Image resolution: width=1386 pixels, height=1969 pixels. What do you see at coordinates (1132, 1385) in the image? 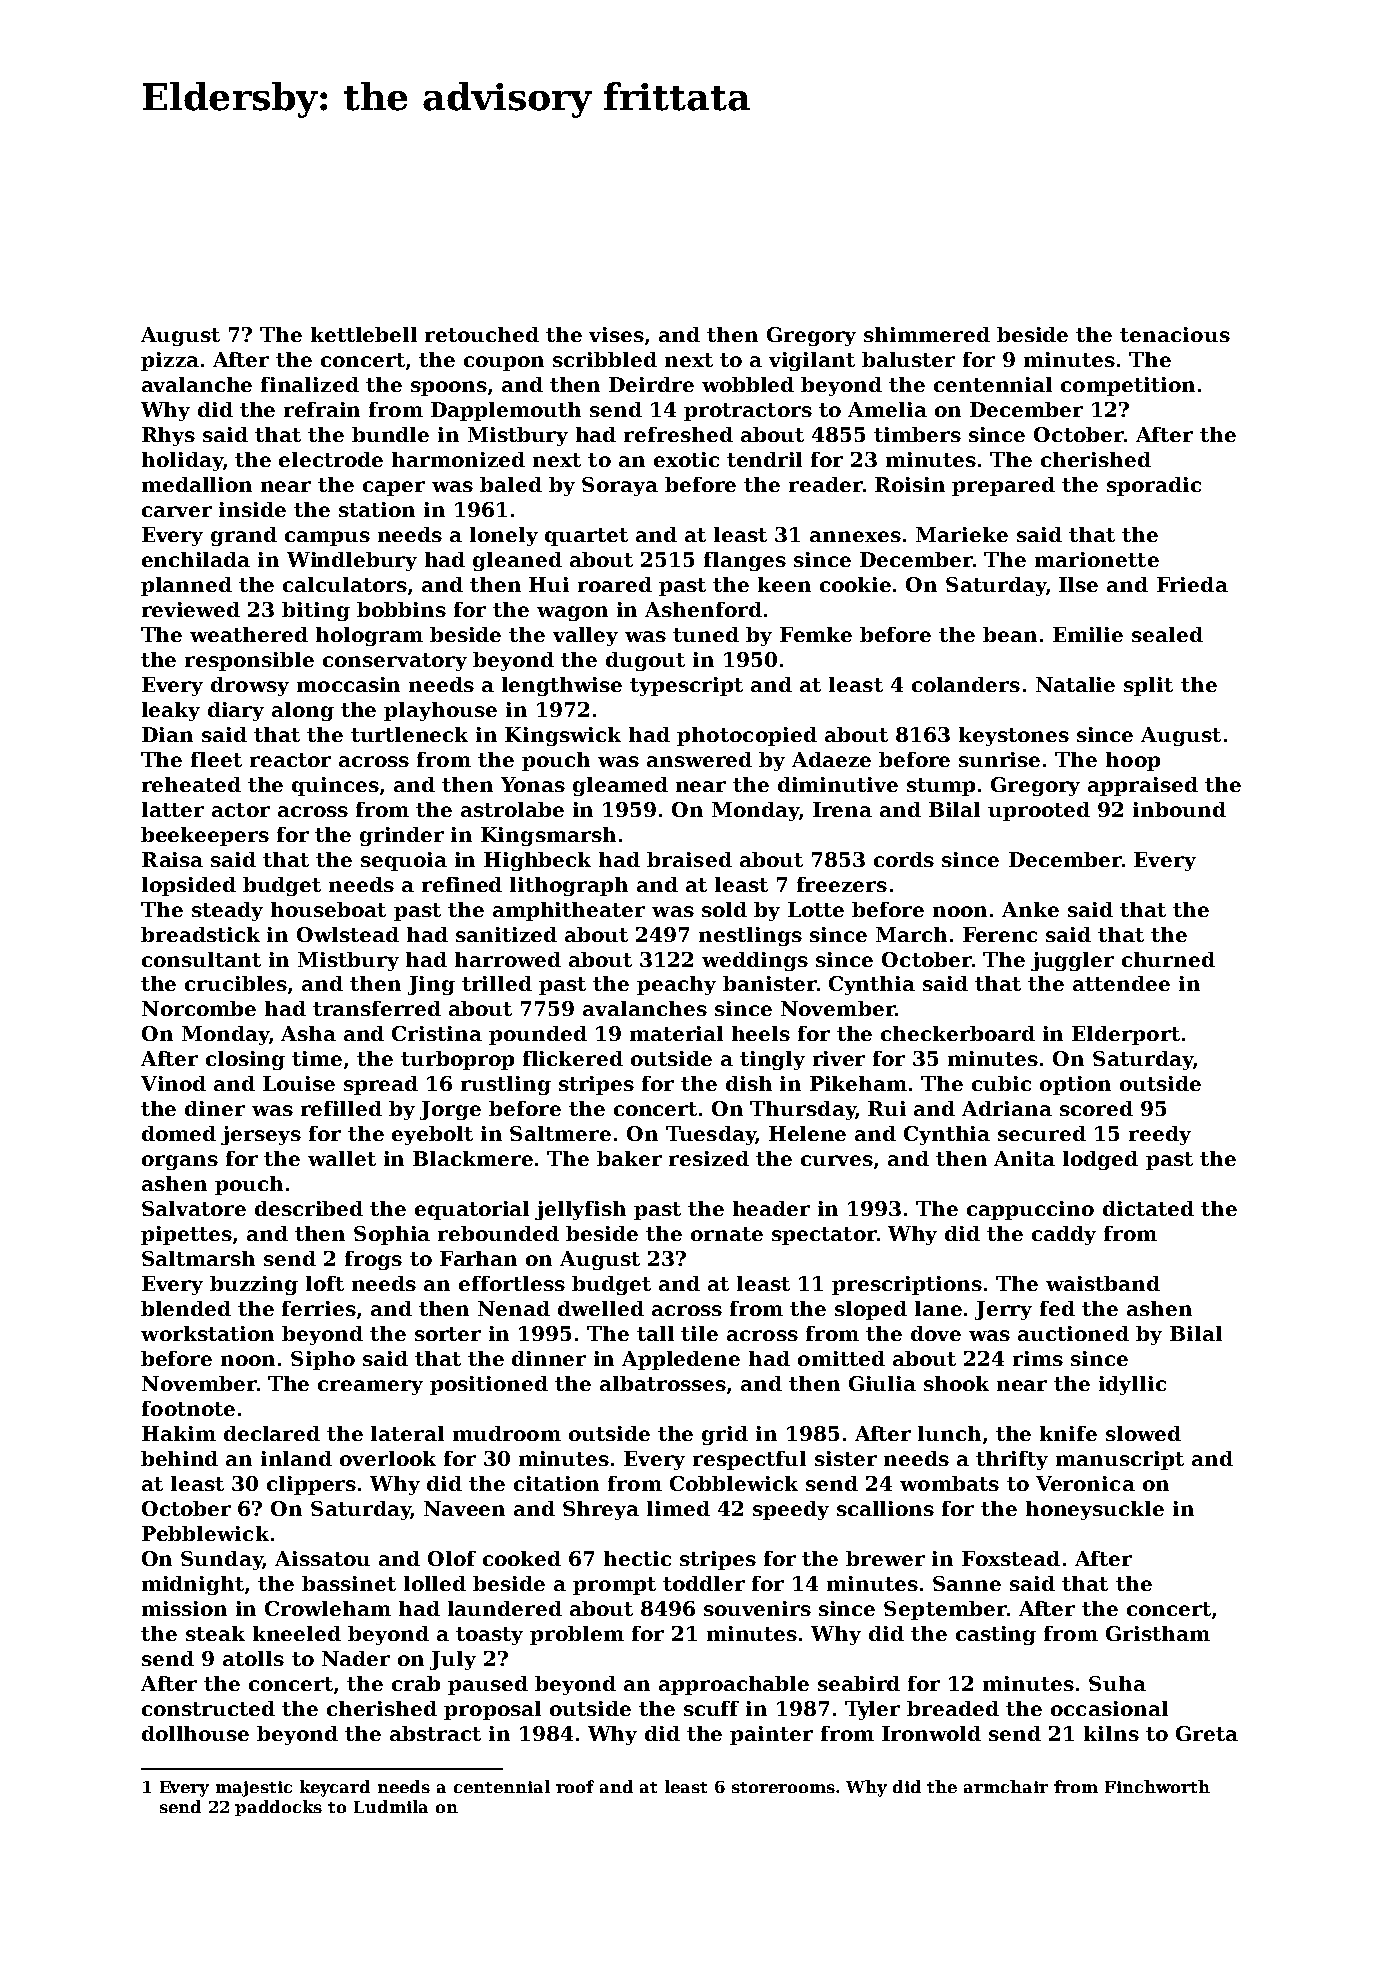
I see `idyllic` at bounding box center [1132, 1385].
